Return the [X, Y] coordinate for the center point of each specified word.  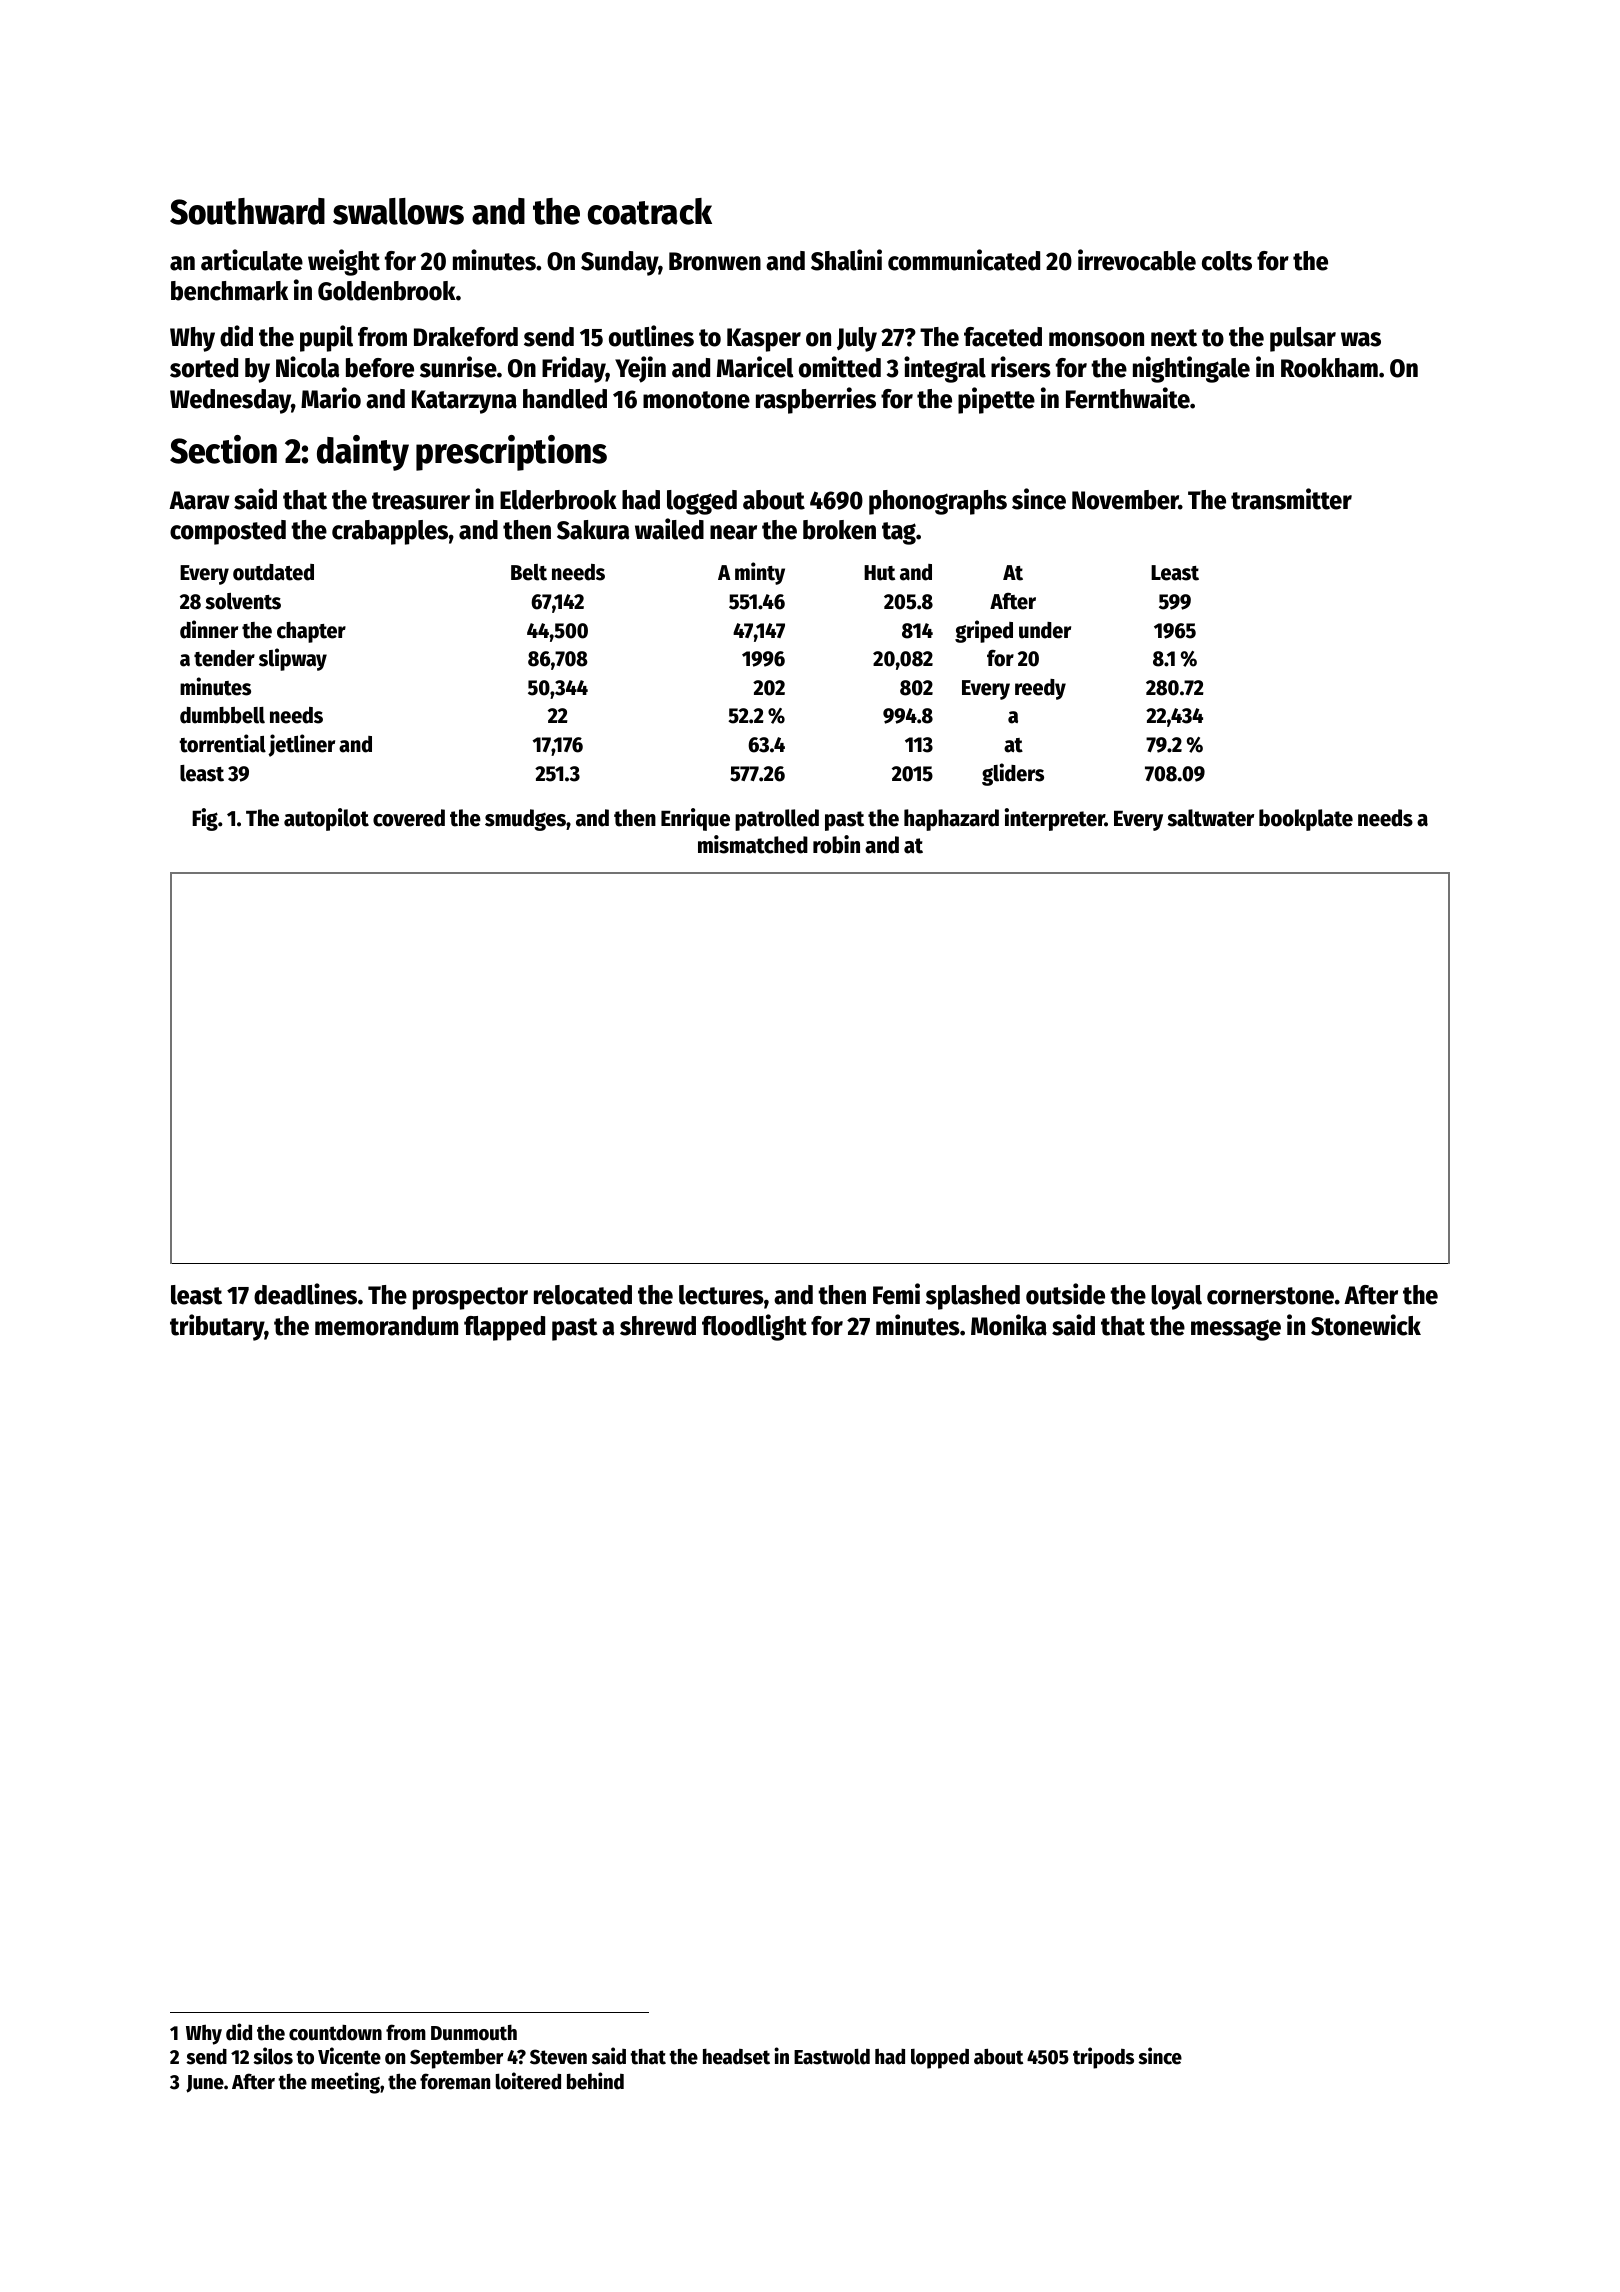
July [857, 339]
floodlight [754, 1327]
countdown [335, 2033]
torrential [222, 743]
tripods [1103, 2058]
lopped [940, 2059]
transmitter [1291, 499]
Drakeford [466, 337]
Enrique [695, 819]
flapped [504, 1328]
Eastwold [832, 2057]
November [1125, 500]
